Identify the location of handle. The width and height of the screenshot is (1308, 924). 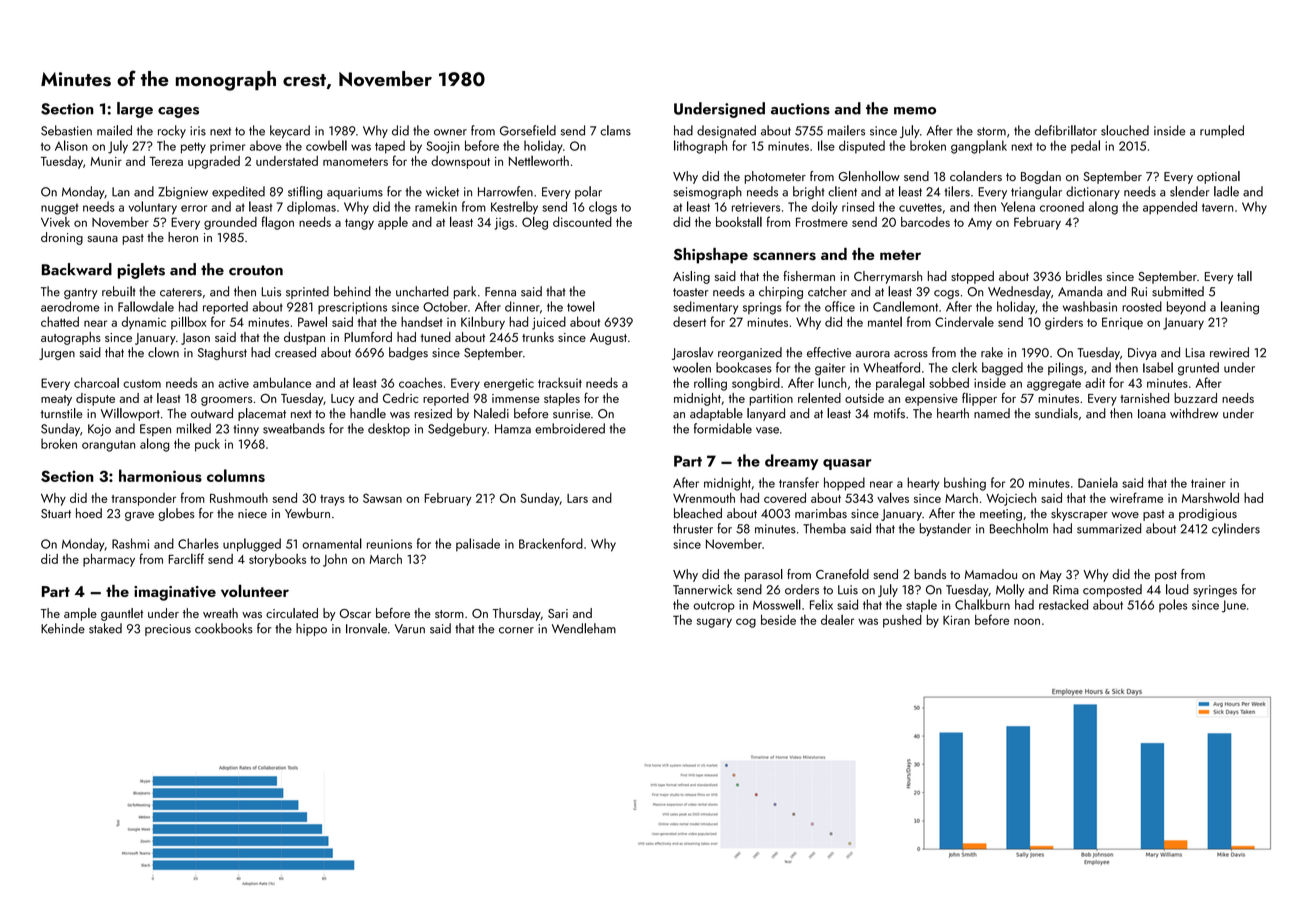
(368, 413).
